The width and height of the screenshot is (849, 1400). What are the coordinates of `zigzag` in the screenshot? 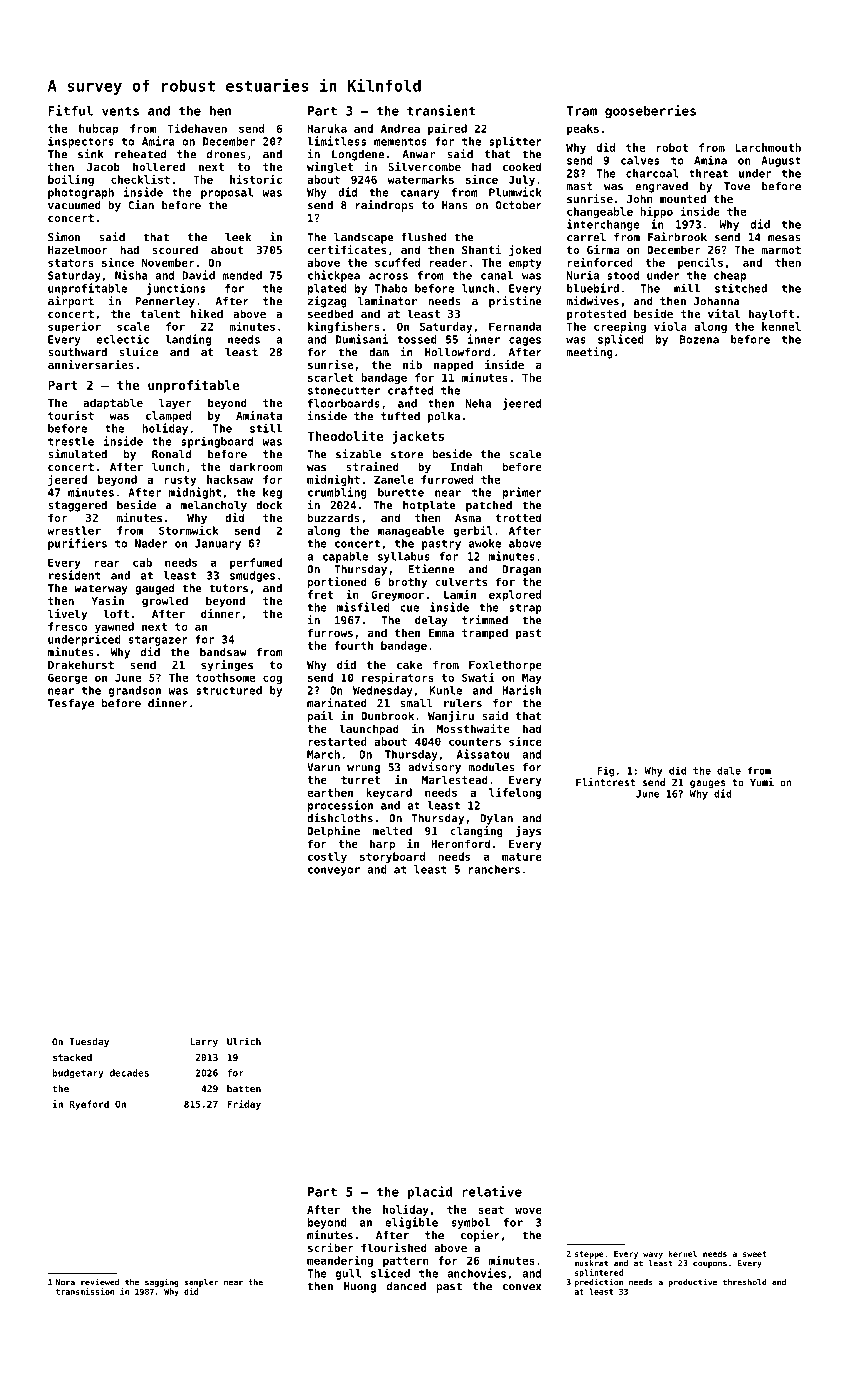 It's located at (327, 302).
